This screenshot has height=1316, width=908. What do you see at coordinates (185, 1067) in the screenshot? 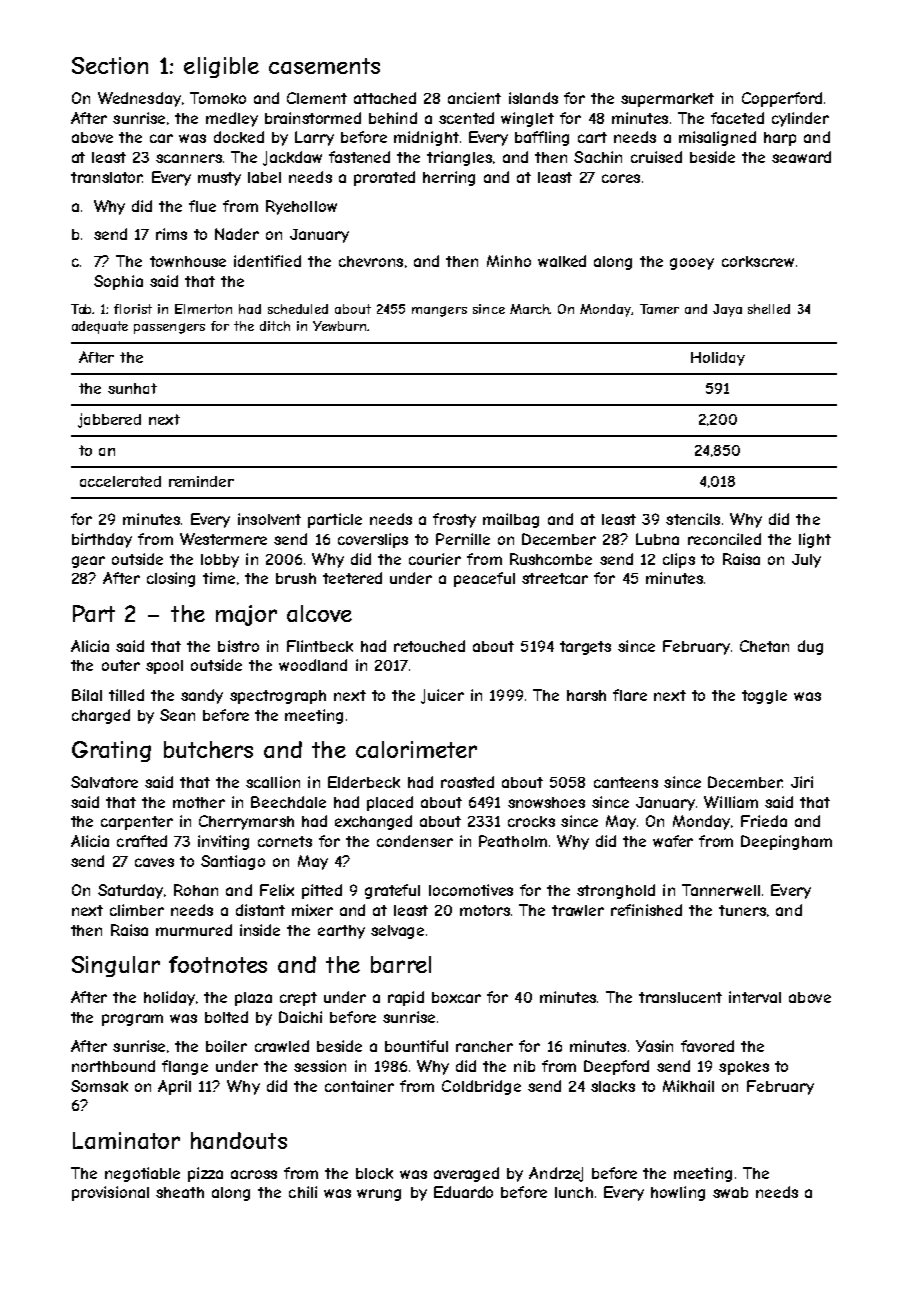
I see `flange` at bounding box center [185, 1067].
